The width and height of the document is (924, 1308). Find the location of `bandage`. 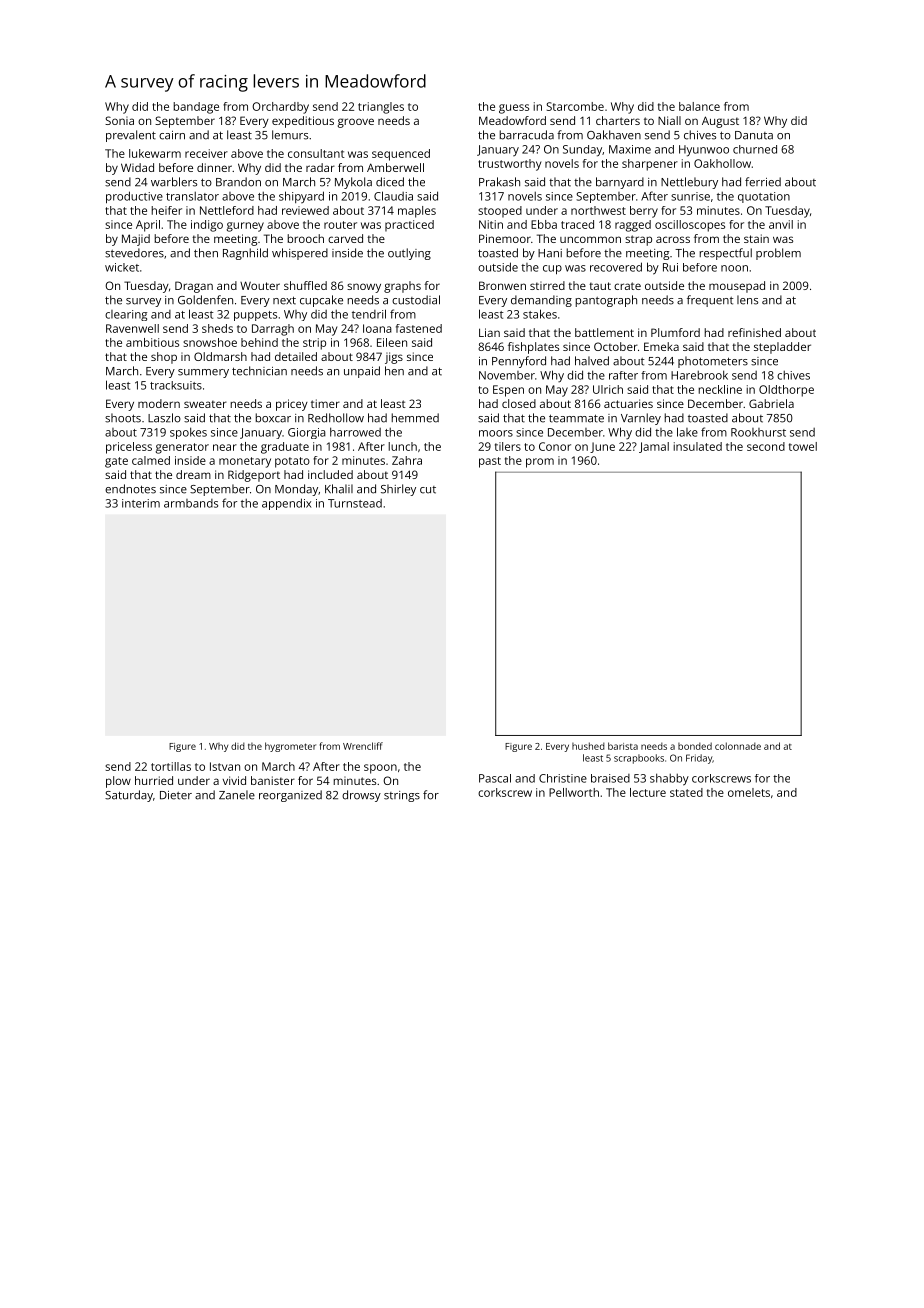

bandage is located at coordinates (196, 108).
